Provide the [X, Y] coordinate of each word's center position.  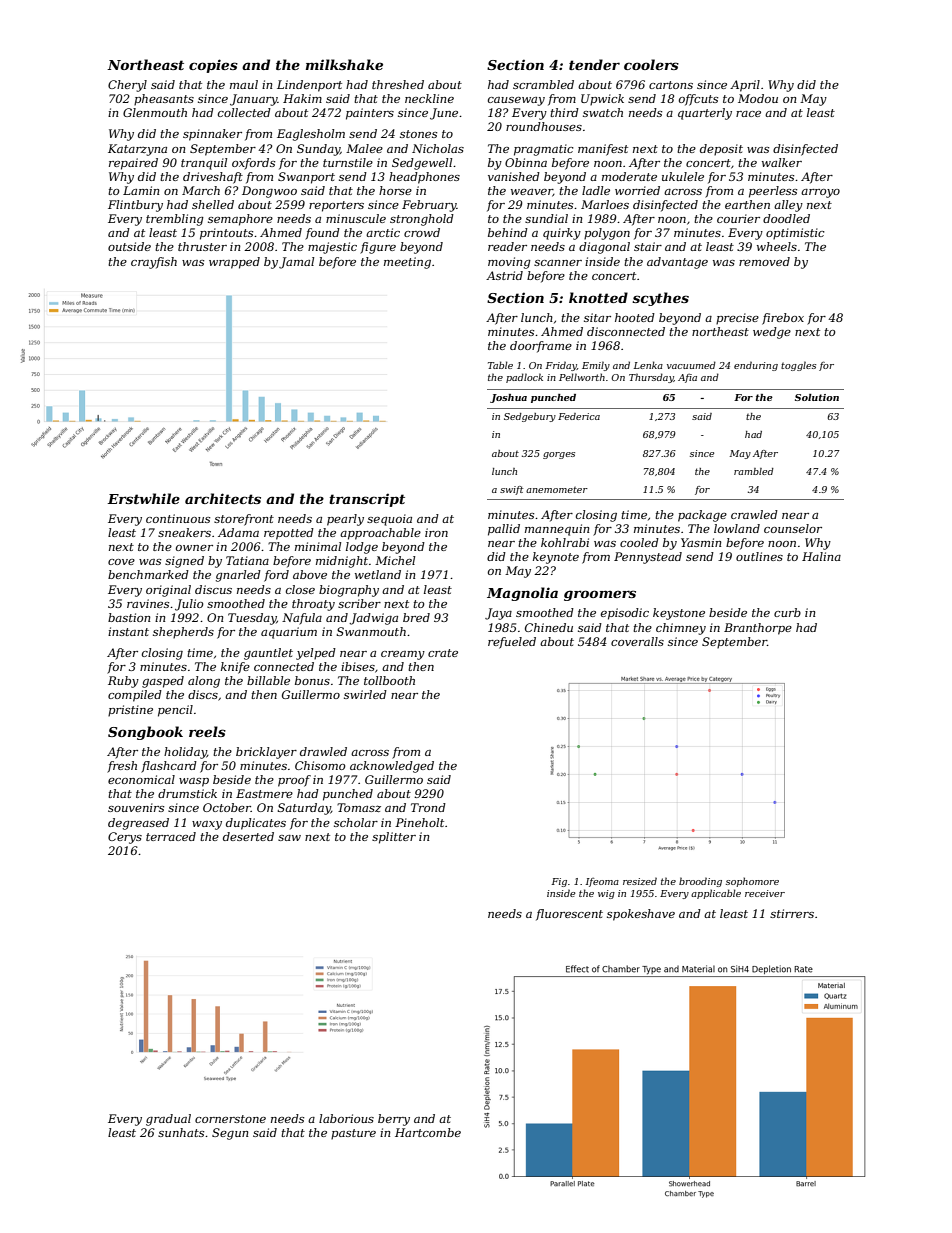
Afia [687, 378]
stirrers [792, 913]
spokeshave [641, 915]
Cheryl [127, 86]
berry [394, 1120]
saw [289, 838]
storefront [244, 520]
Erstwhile [143, 498]
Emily [596, 366]
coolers [651, 64]
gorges [559, 455]
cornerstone [230, 1119]
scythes [660, 299]
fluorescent [569, 915]
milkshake [344, 64]
